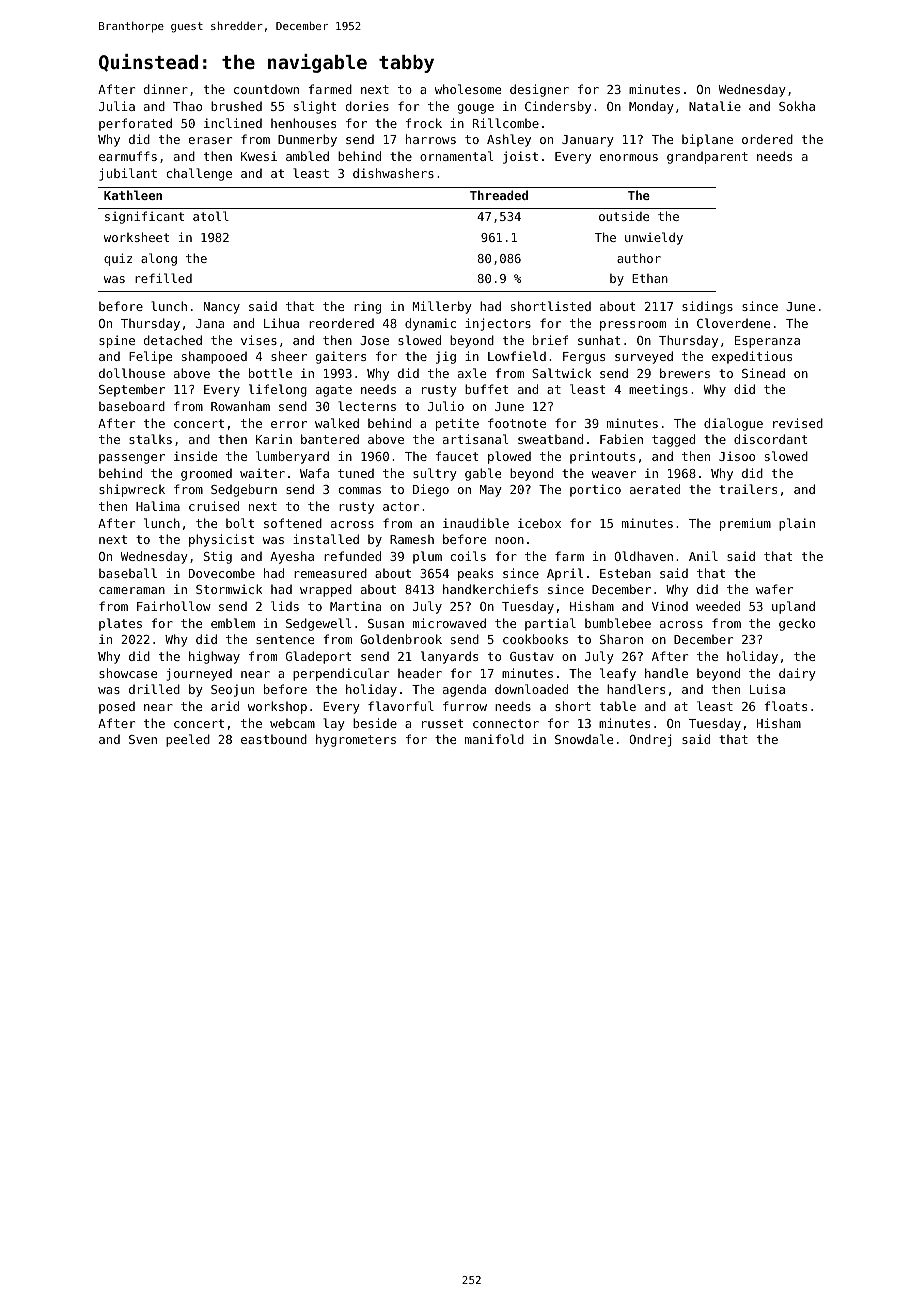  Describe the element at coordinates (797, 106) in the screenshot. I see `Sokha` at that location.
